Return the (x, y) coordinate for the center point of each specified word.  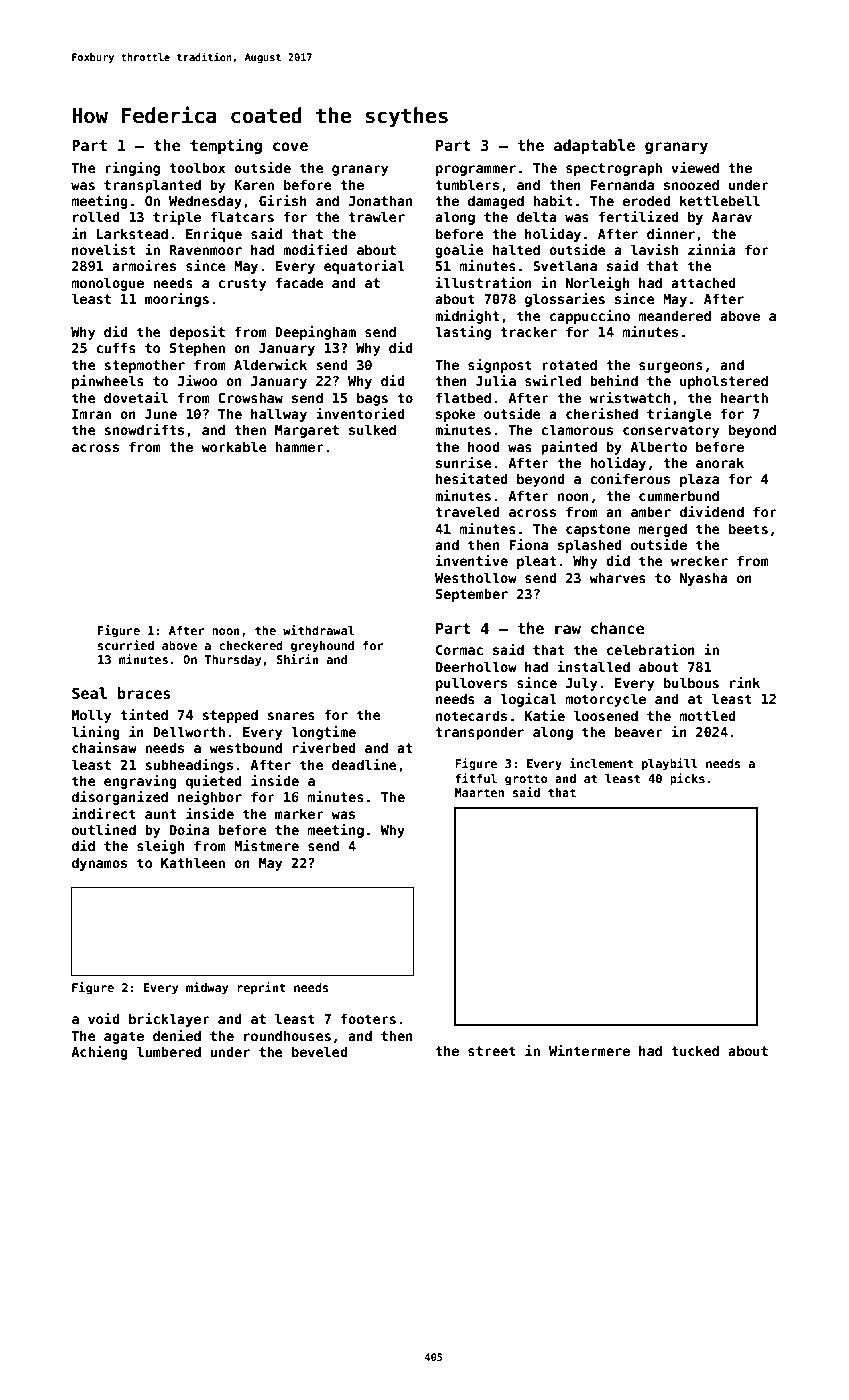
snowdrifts (144, 429)
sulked (372, 429)
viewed (695, 167)
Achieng (99, 1053)
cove (290, 146)
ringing (132, 169)
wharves (617, 577)
